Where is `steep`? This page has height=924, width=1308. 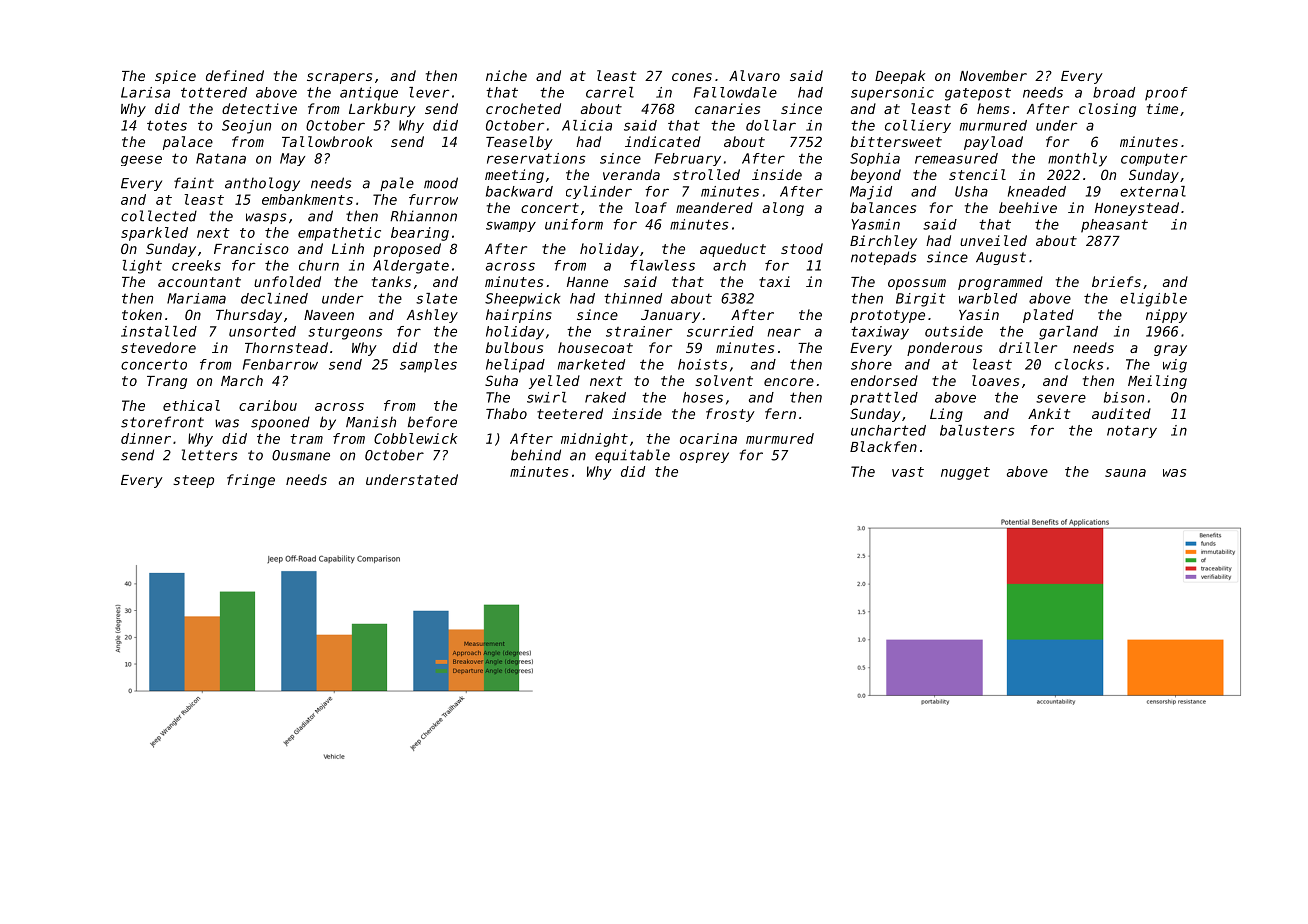
steep is located at coordinates (193, 481).
